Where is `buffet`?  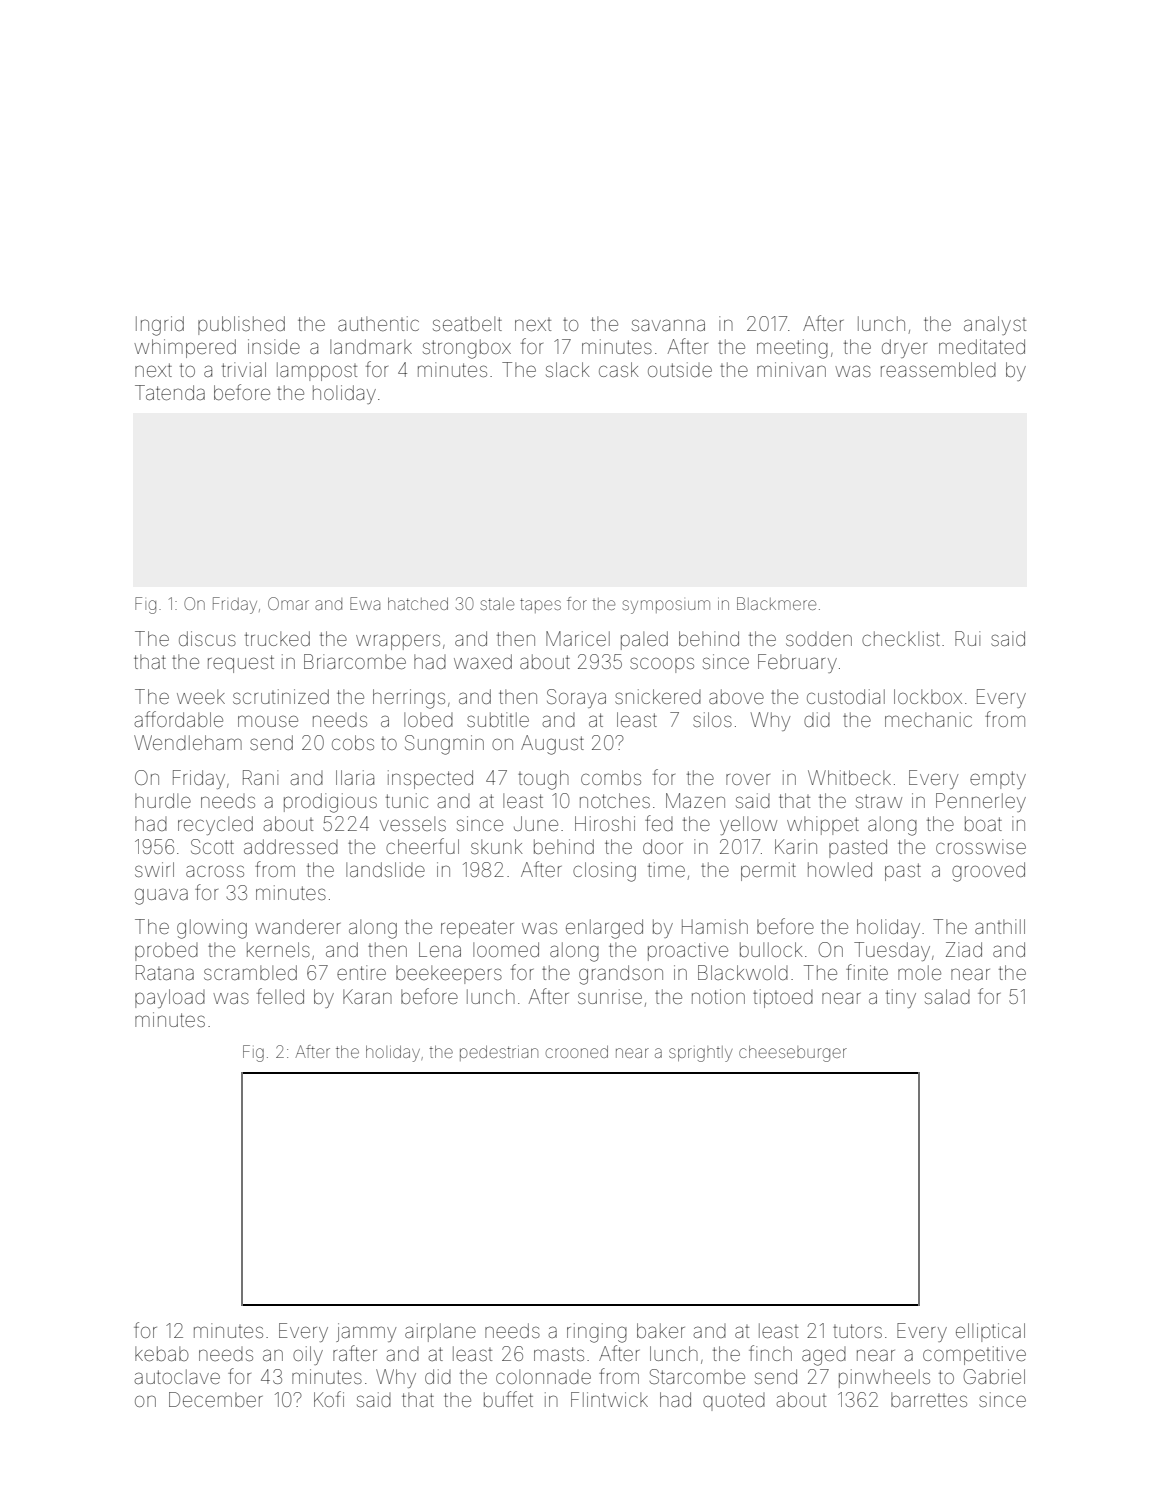 buffet is located at coordinates (508, 1399).
